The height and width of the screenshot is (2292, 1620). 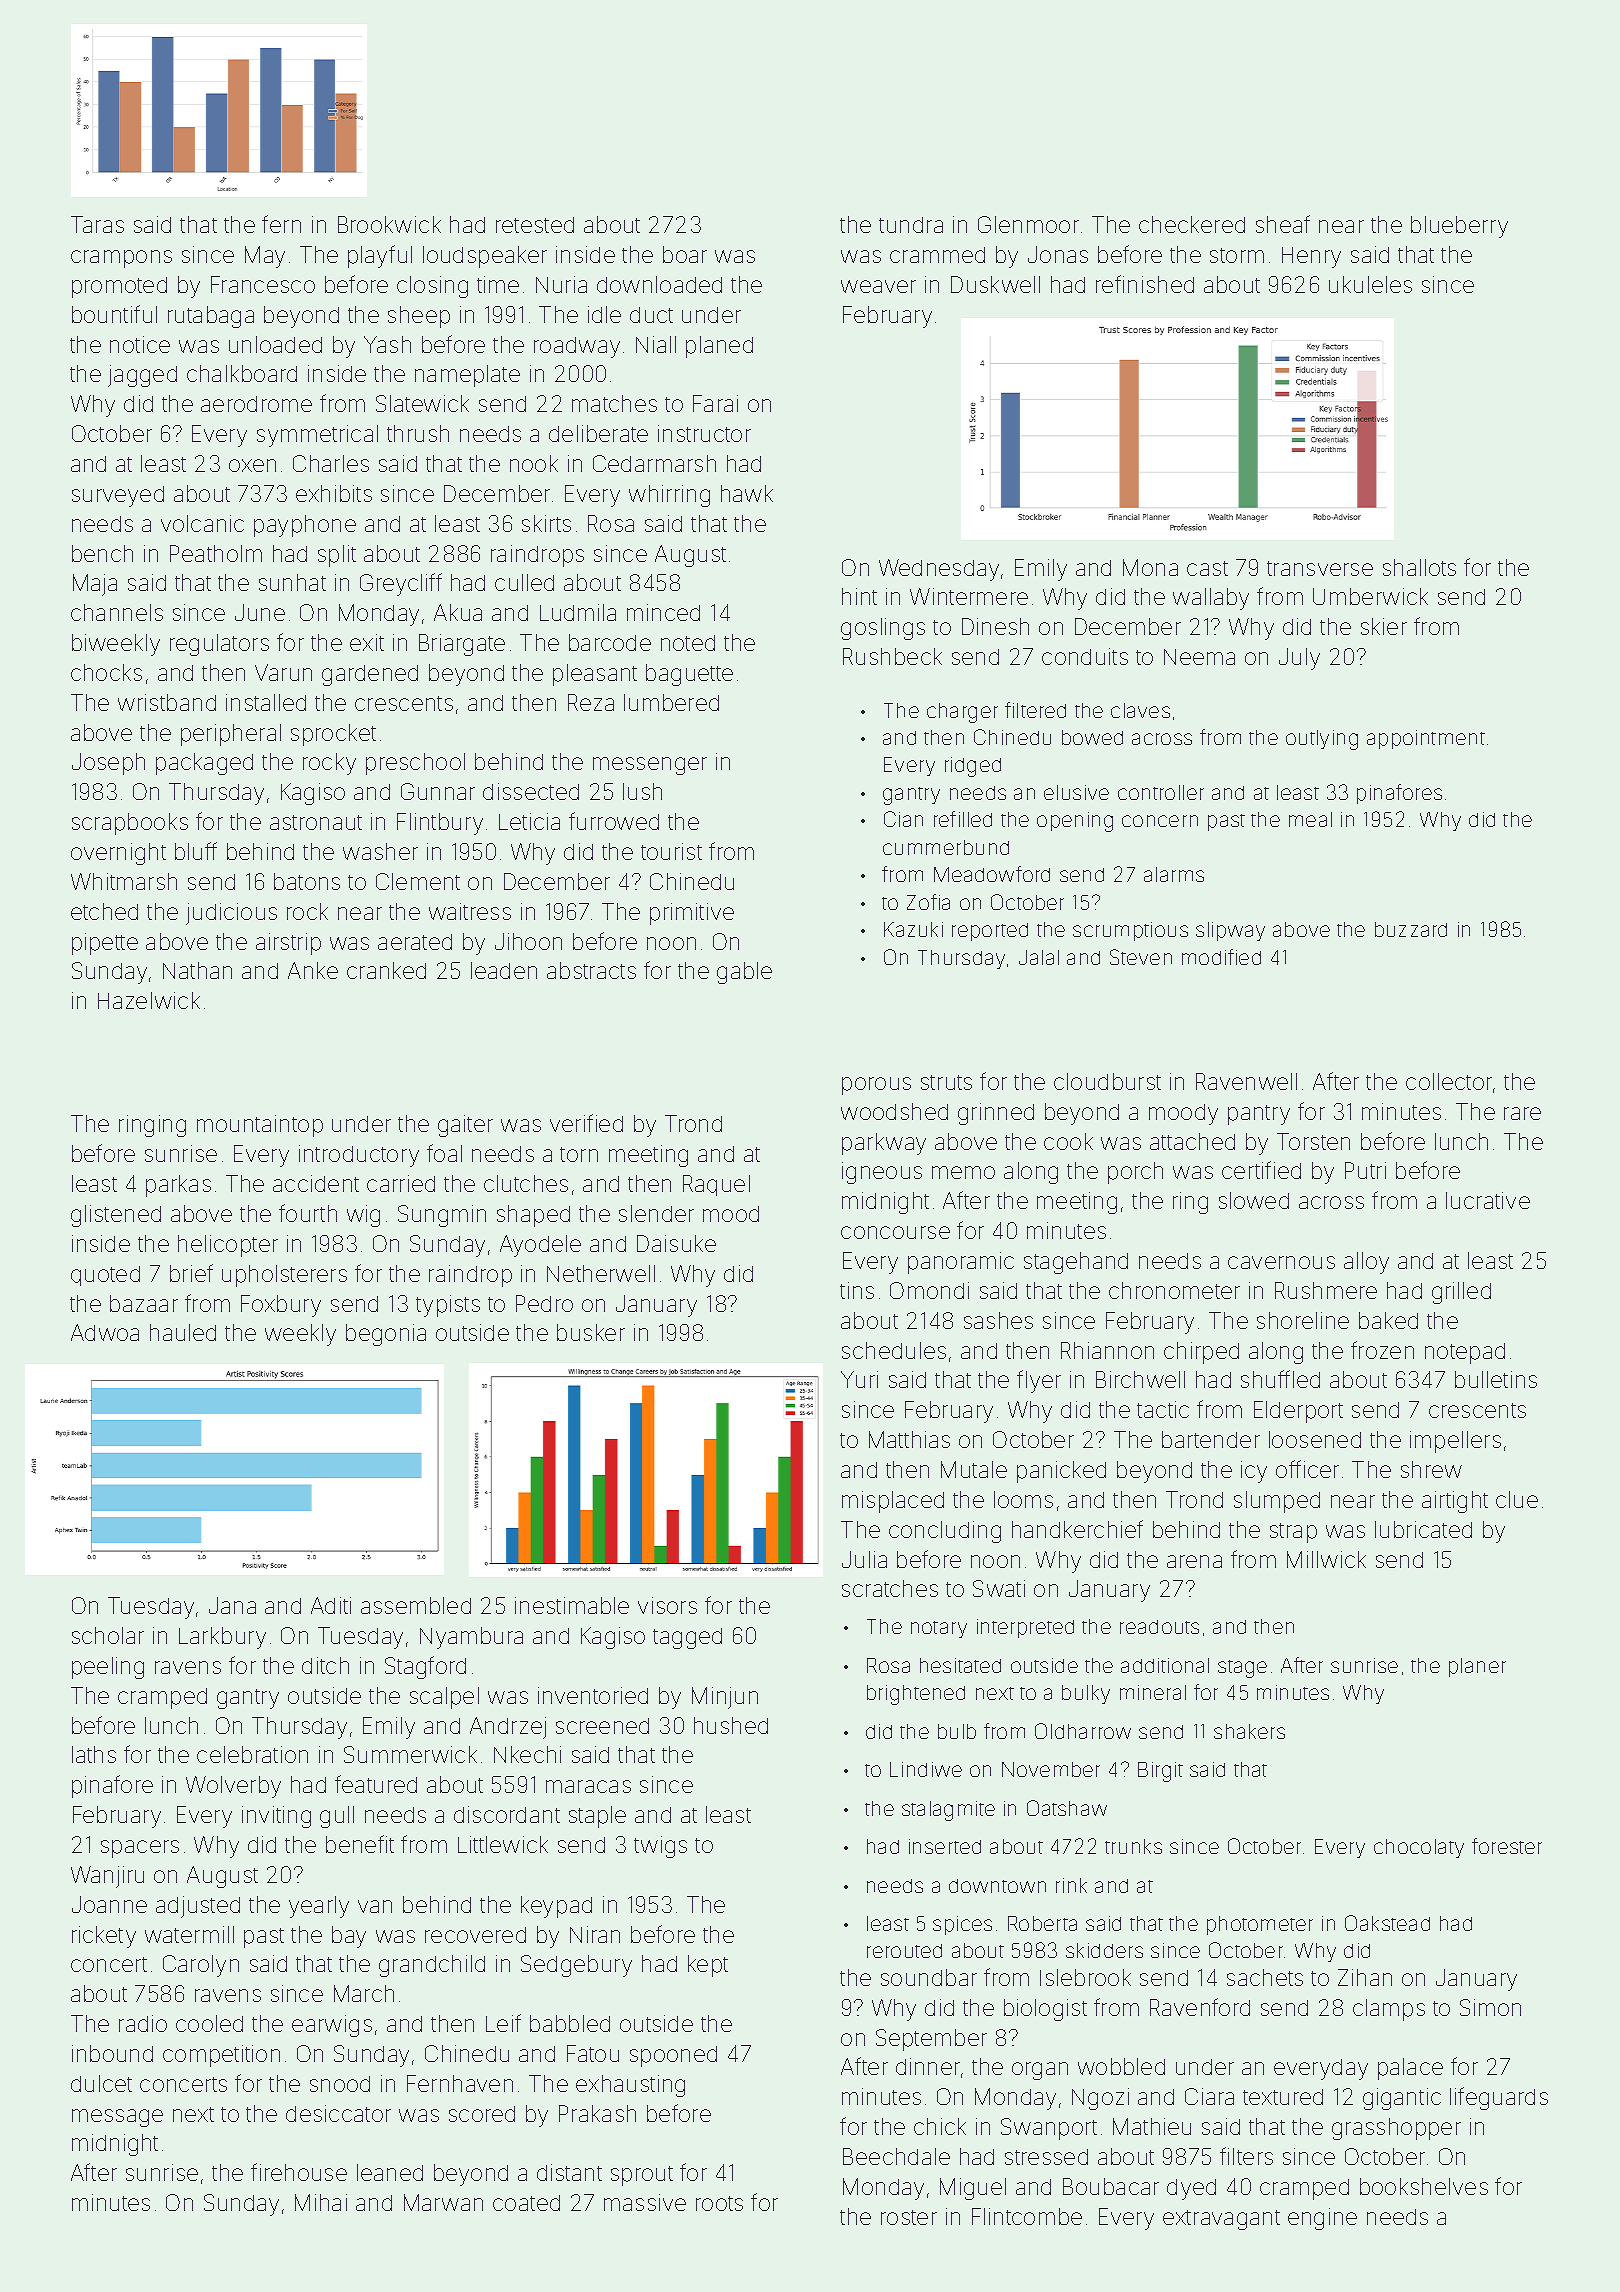 What do you see at coordinates (221, 2056) in the screenshot?
I see `competition` at bounding box center [221, 2056].
